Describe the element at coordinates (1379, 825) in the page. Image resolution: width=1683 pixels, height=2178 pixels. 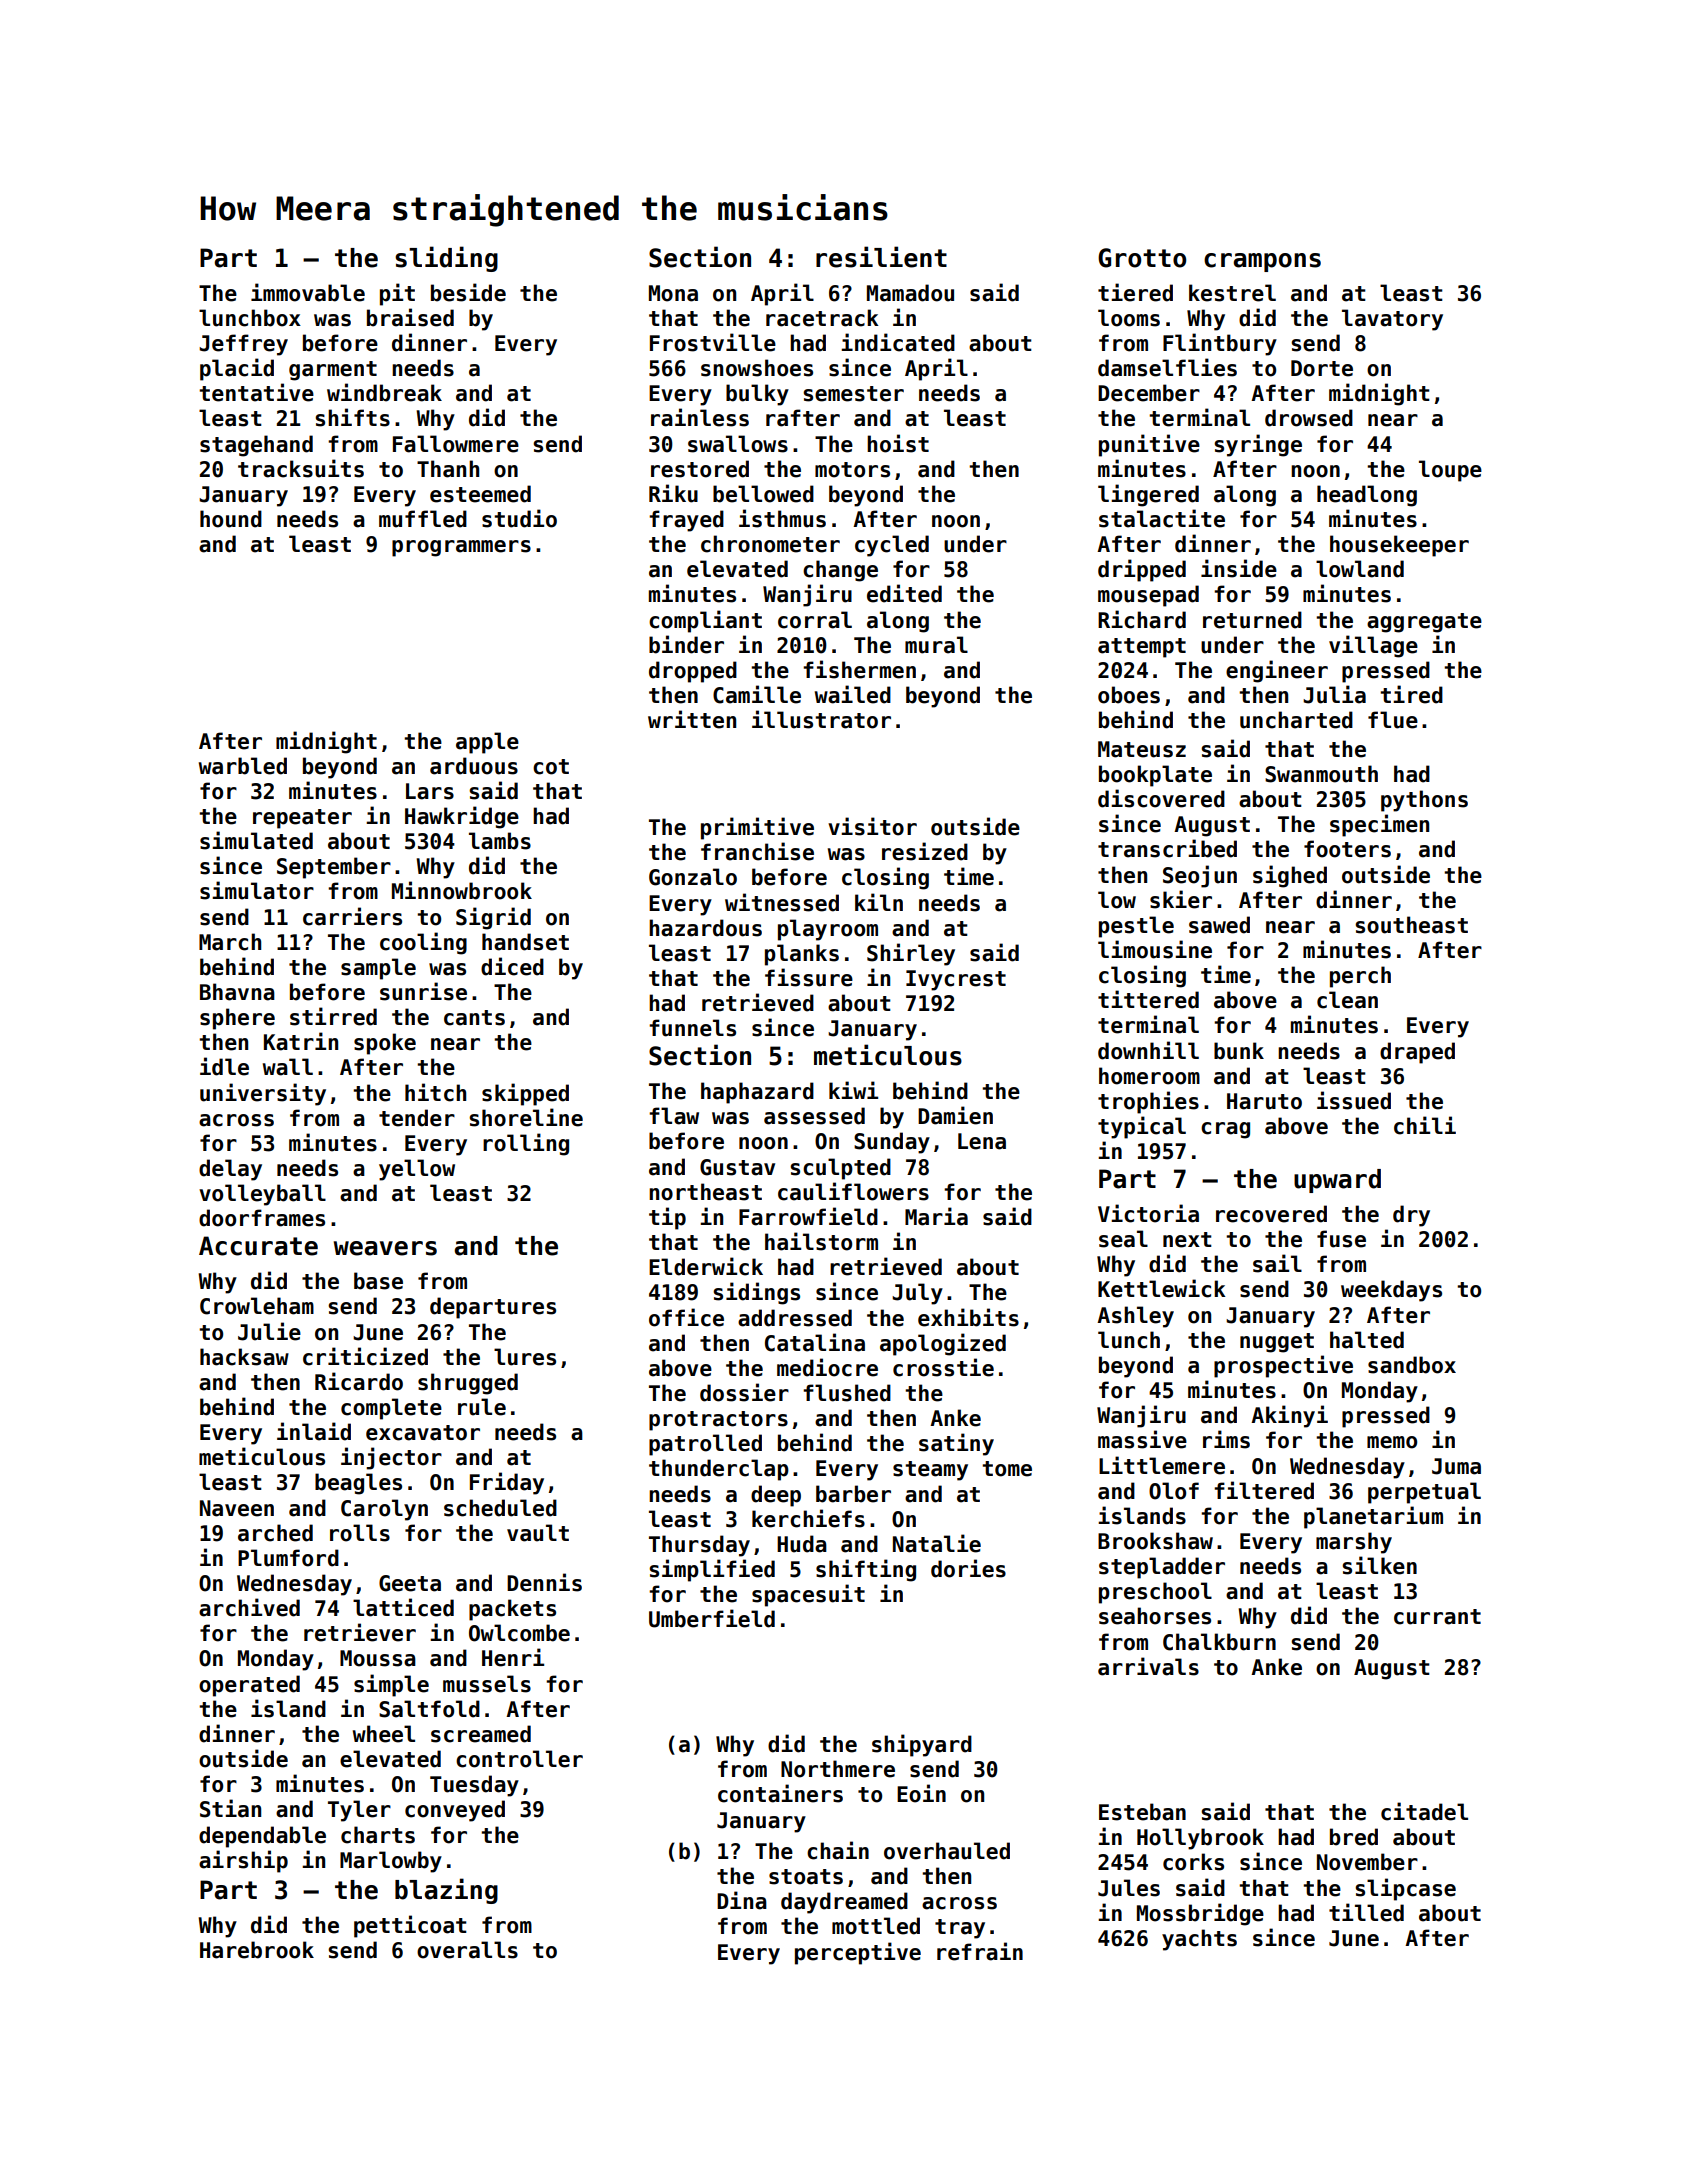
I see `specimen` at that location.
